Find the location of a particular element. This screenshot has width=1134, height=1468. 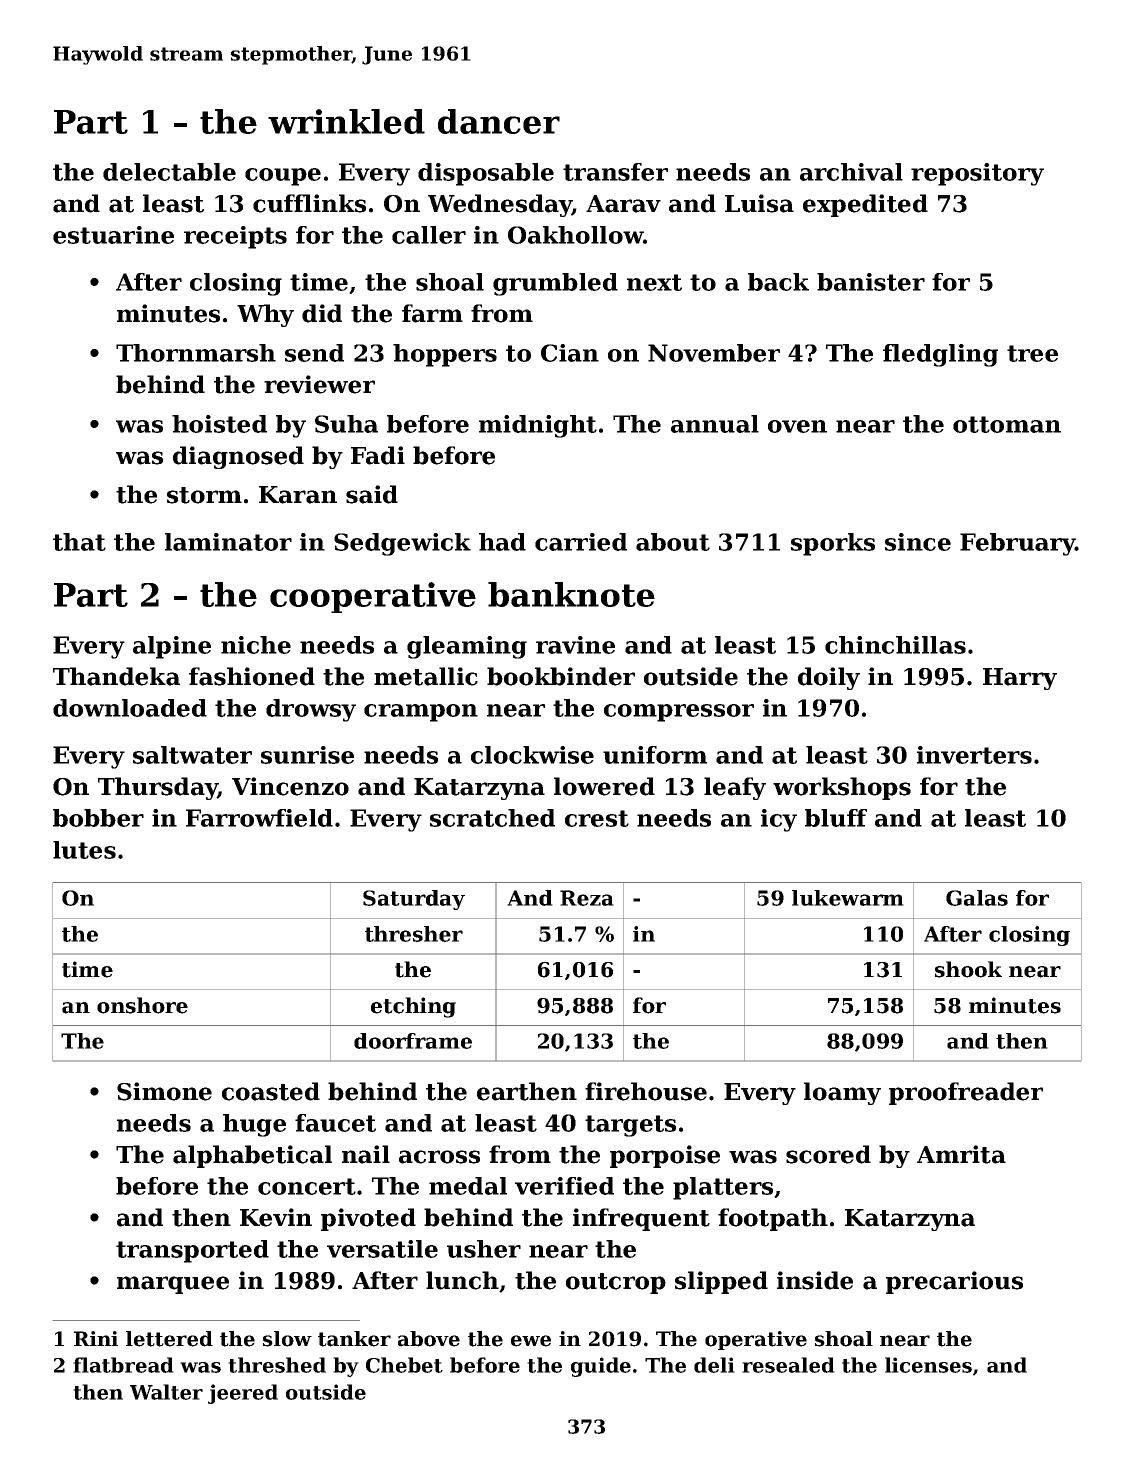

Rini is located at coordinates (96, 1338).
